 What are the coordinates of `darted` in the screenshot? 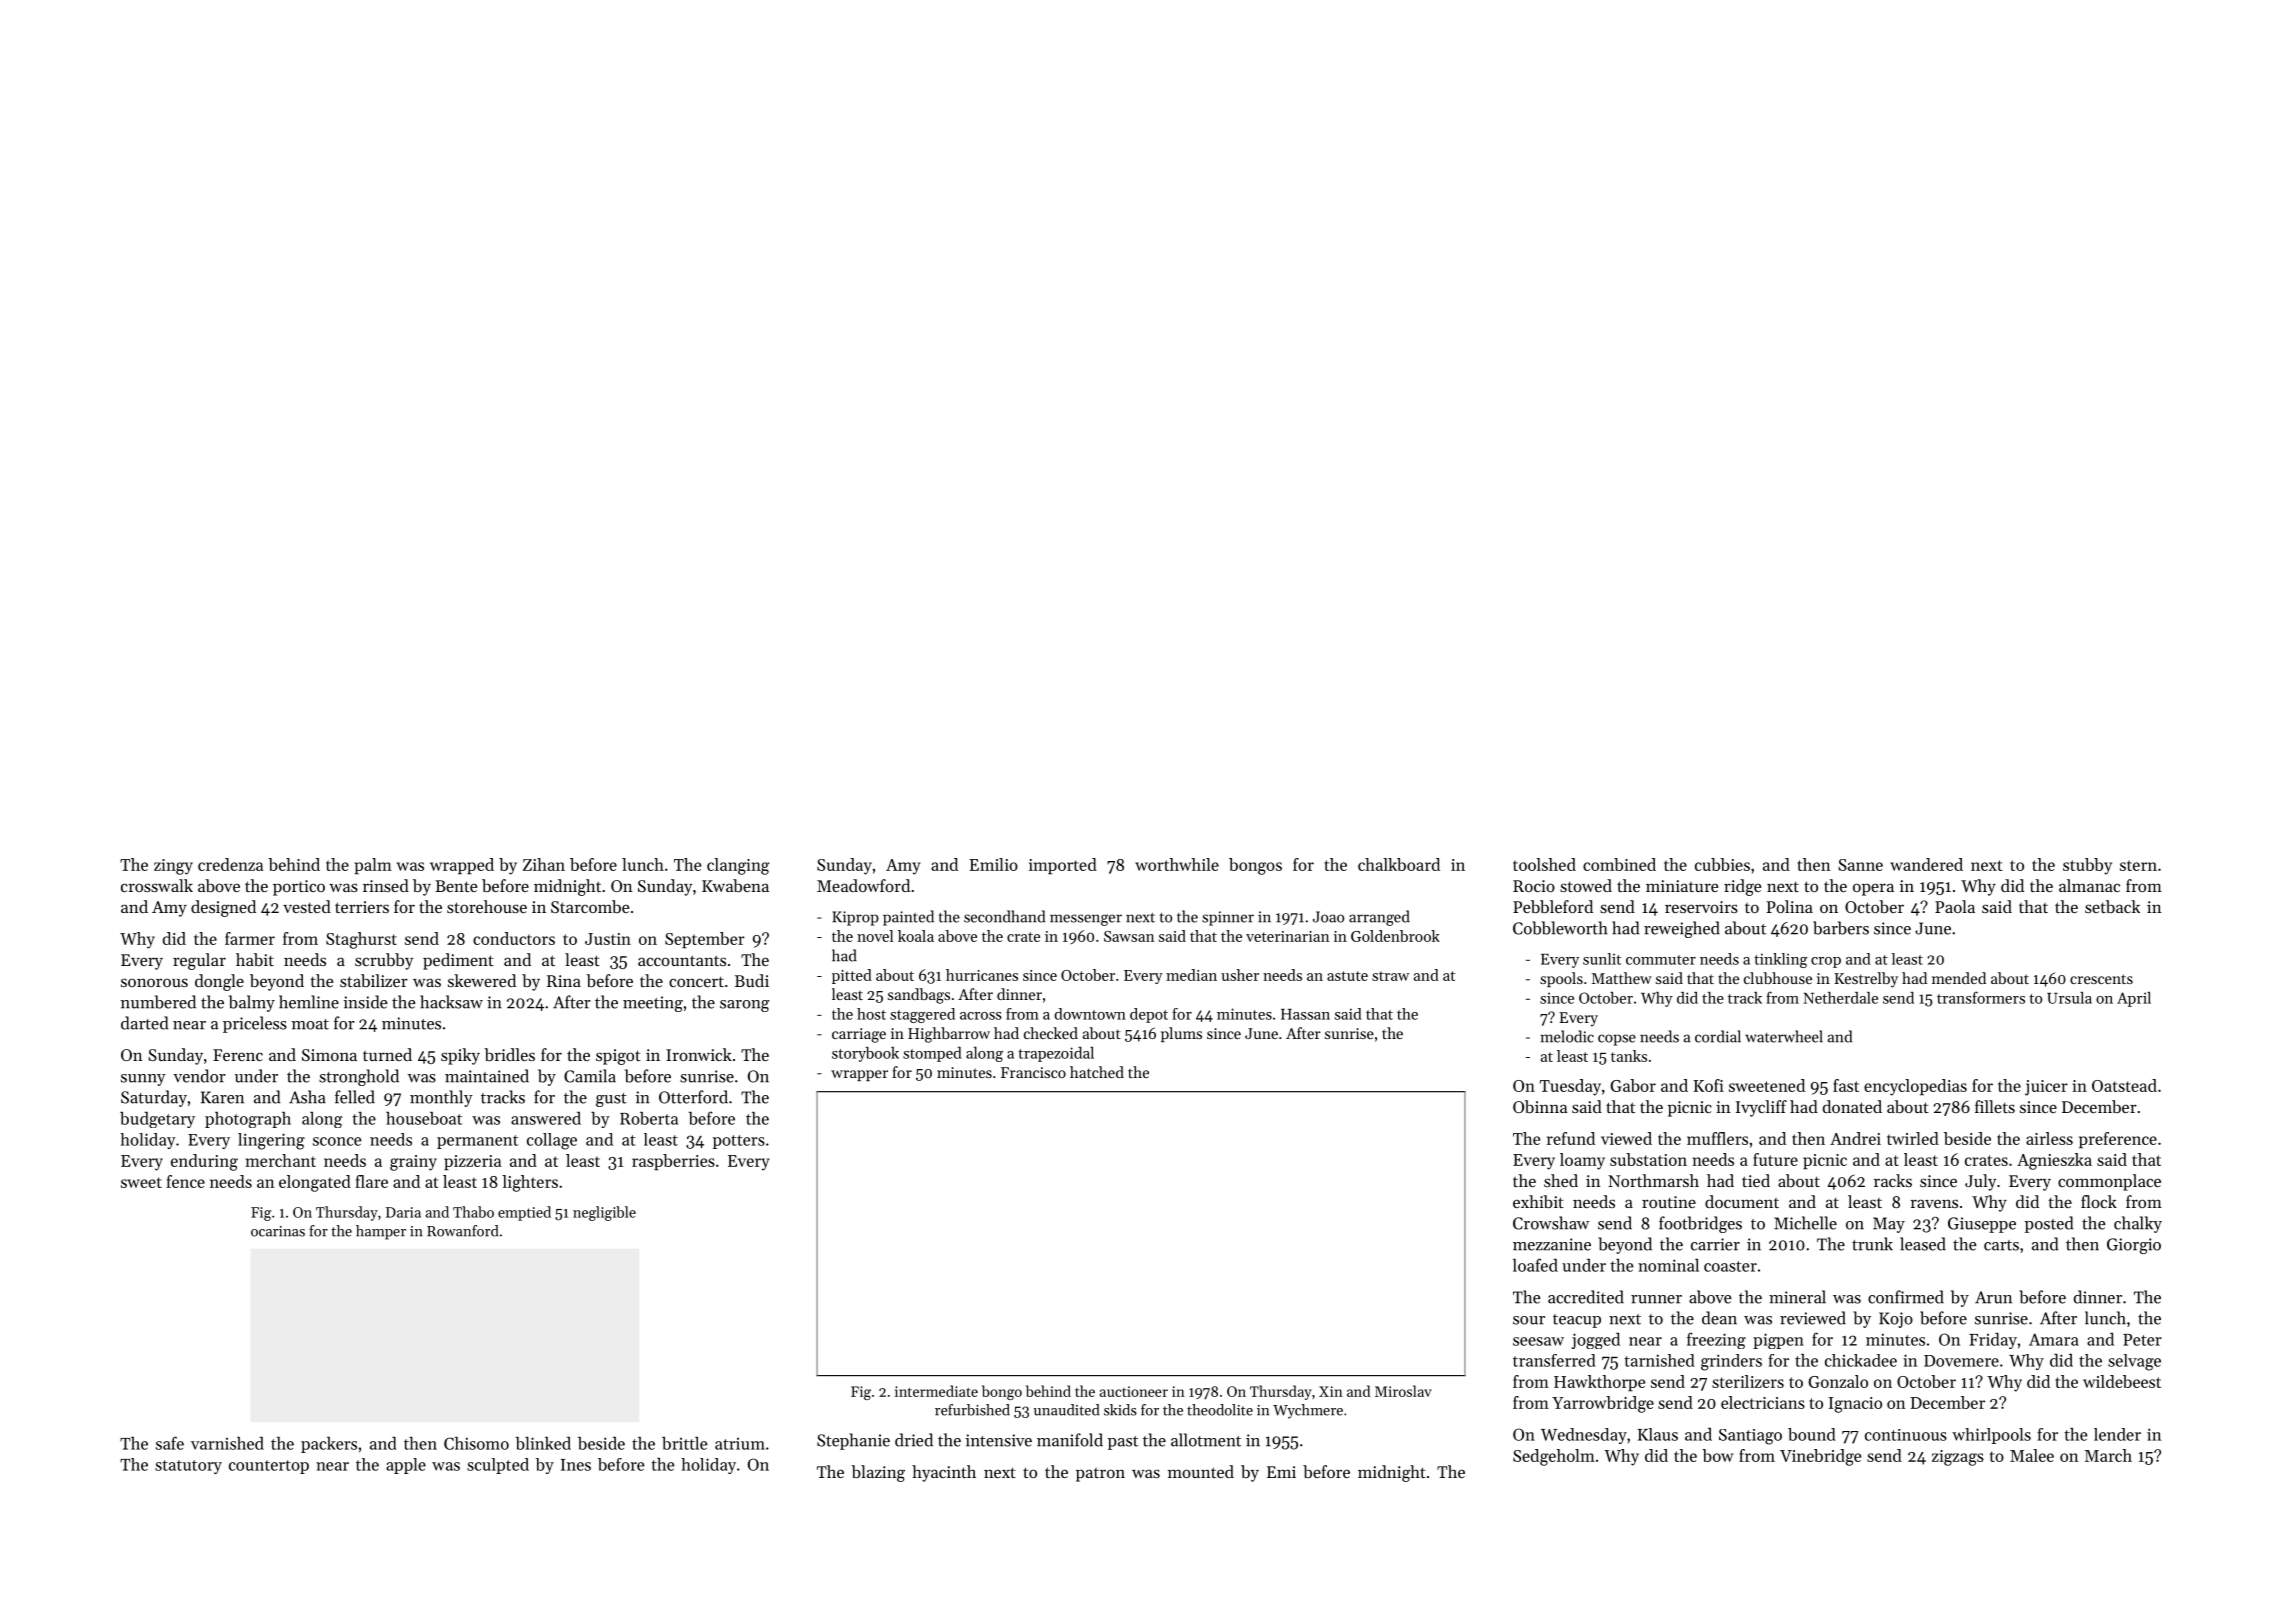 It's located at (144, 1023).
